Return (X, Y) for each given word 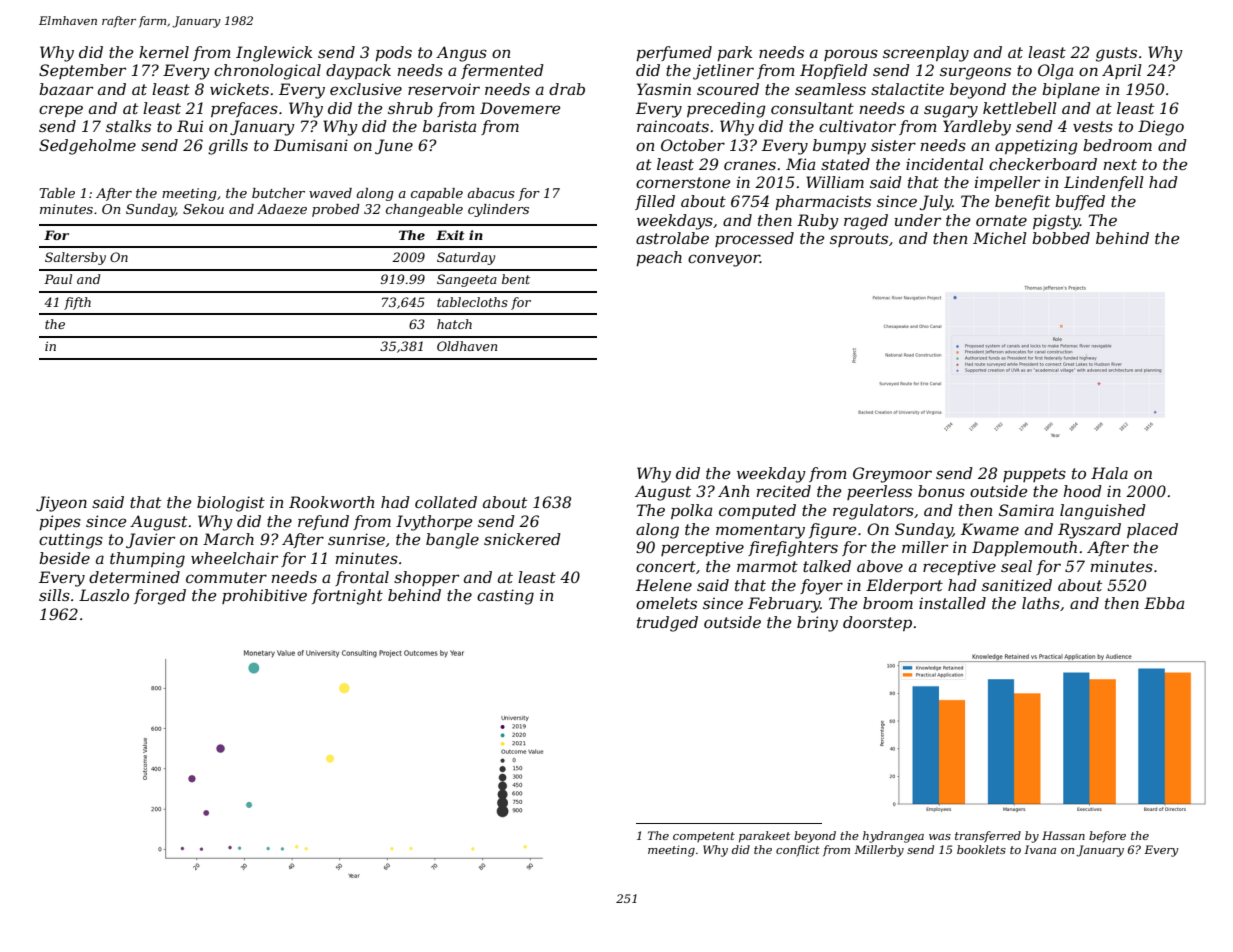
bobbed (1061, 238)
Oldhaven (467, 346)
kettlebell (1020, 108)
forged (160, 597)
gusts (1116, 54)
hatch (454, 324)
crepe (61, 111)
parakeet (764, 837)
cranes (750, 165)
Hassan (1063, 835)
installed (952, 603)
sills (54, 595)
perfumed (674, 53)
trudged (667, 624)
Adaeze (282, 209)
